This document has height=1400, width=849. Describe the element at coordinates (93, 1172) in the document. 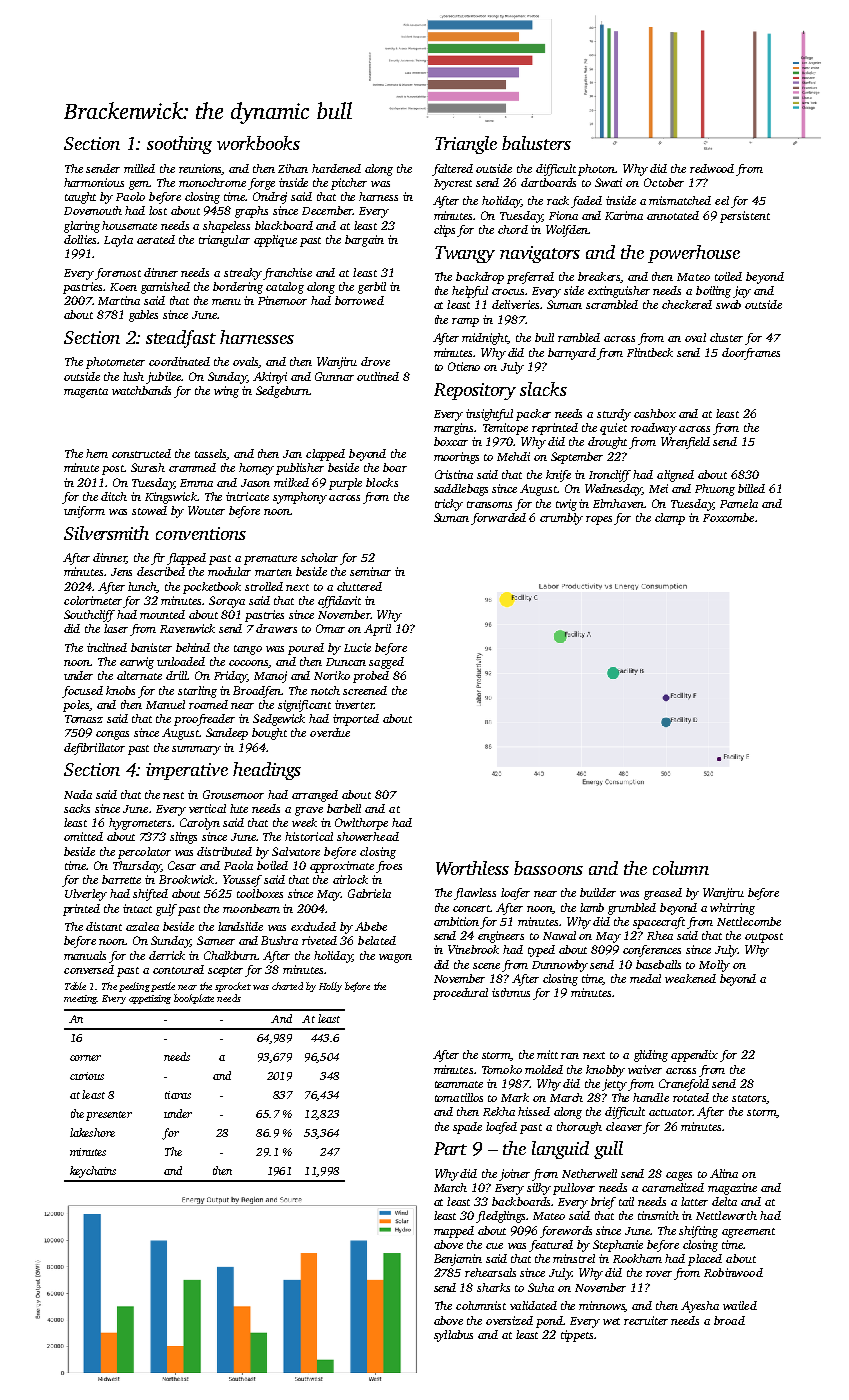

I see `keychains` at that location.
